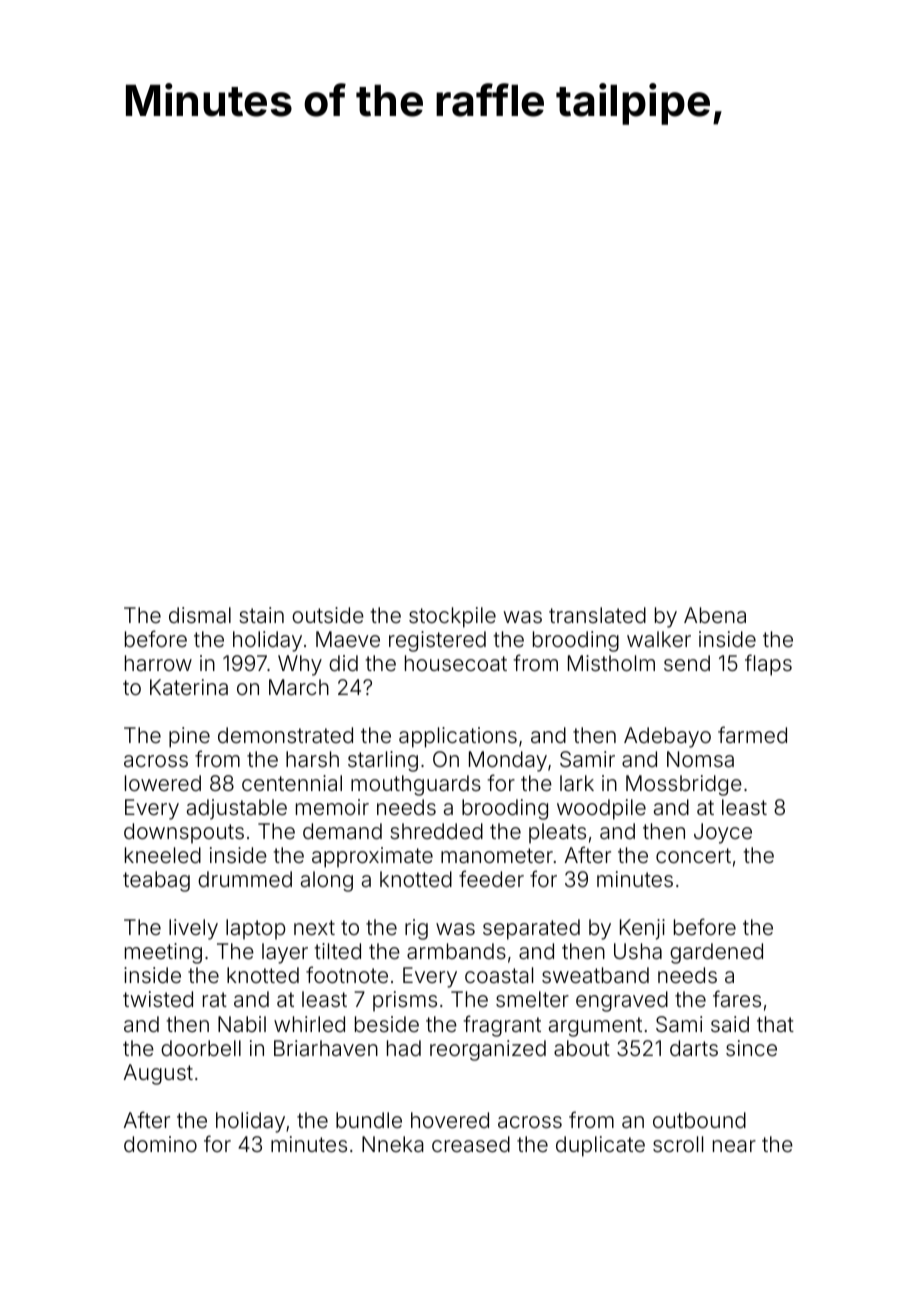 Image resolution: width=924 pixels, height=1311 pixels. What do you see at coordinates (684, 785) in the page?
I see `Mossbridge` at bounding box center [684, 785].
